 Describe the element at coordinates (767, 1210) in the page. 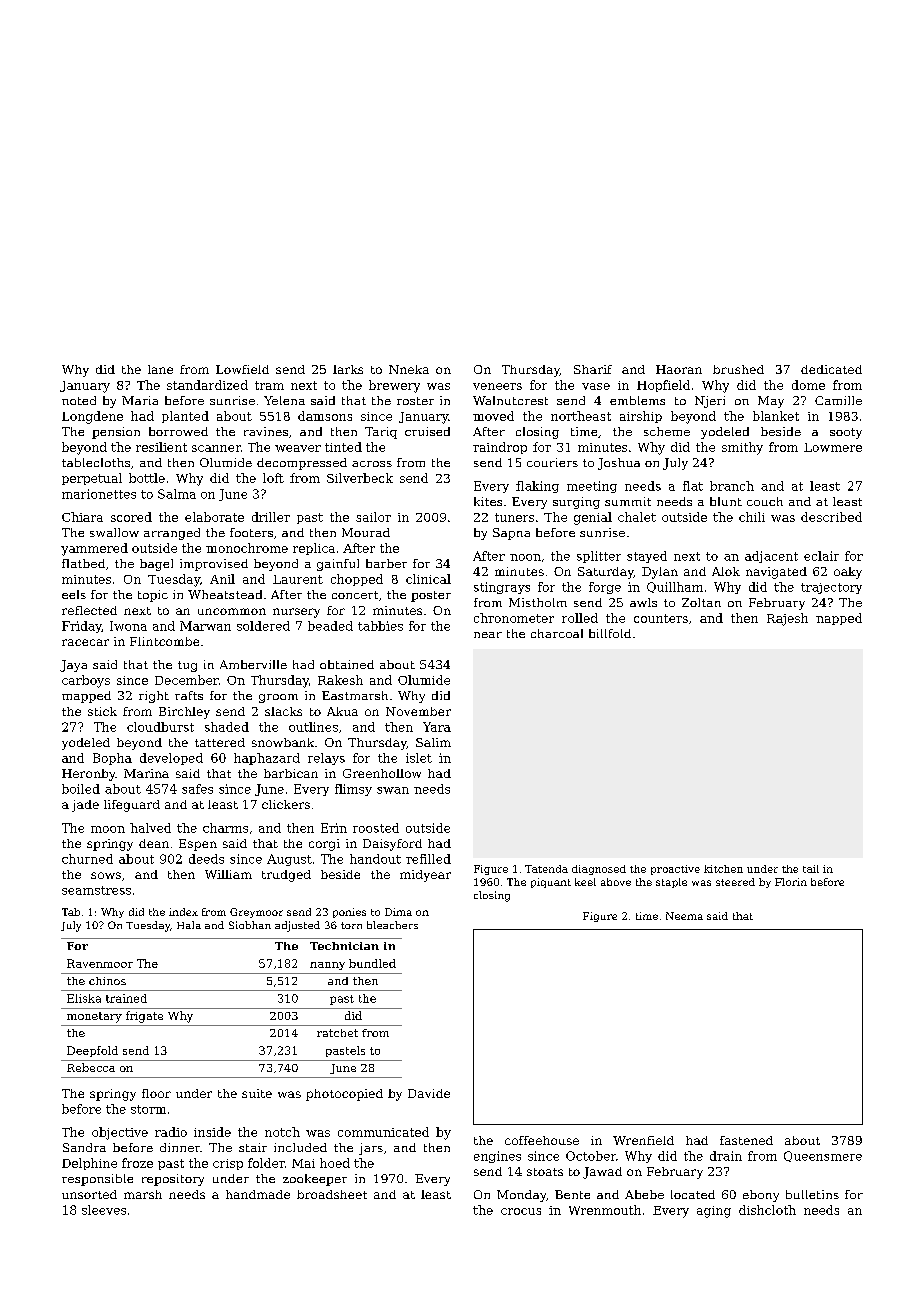

I see `dishcloth` at that location.
